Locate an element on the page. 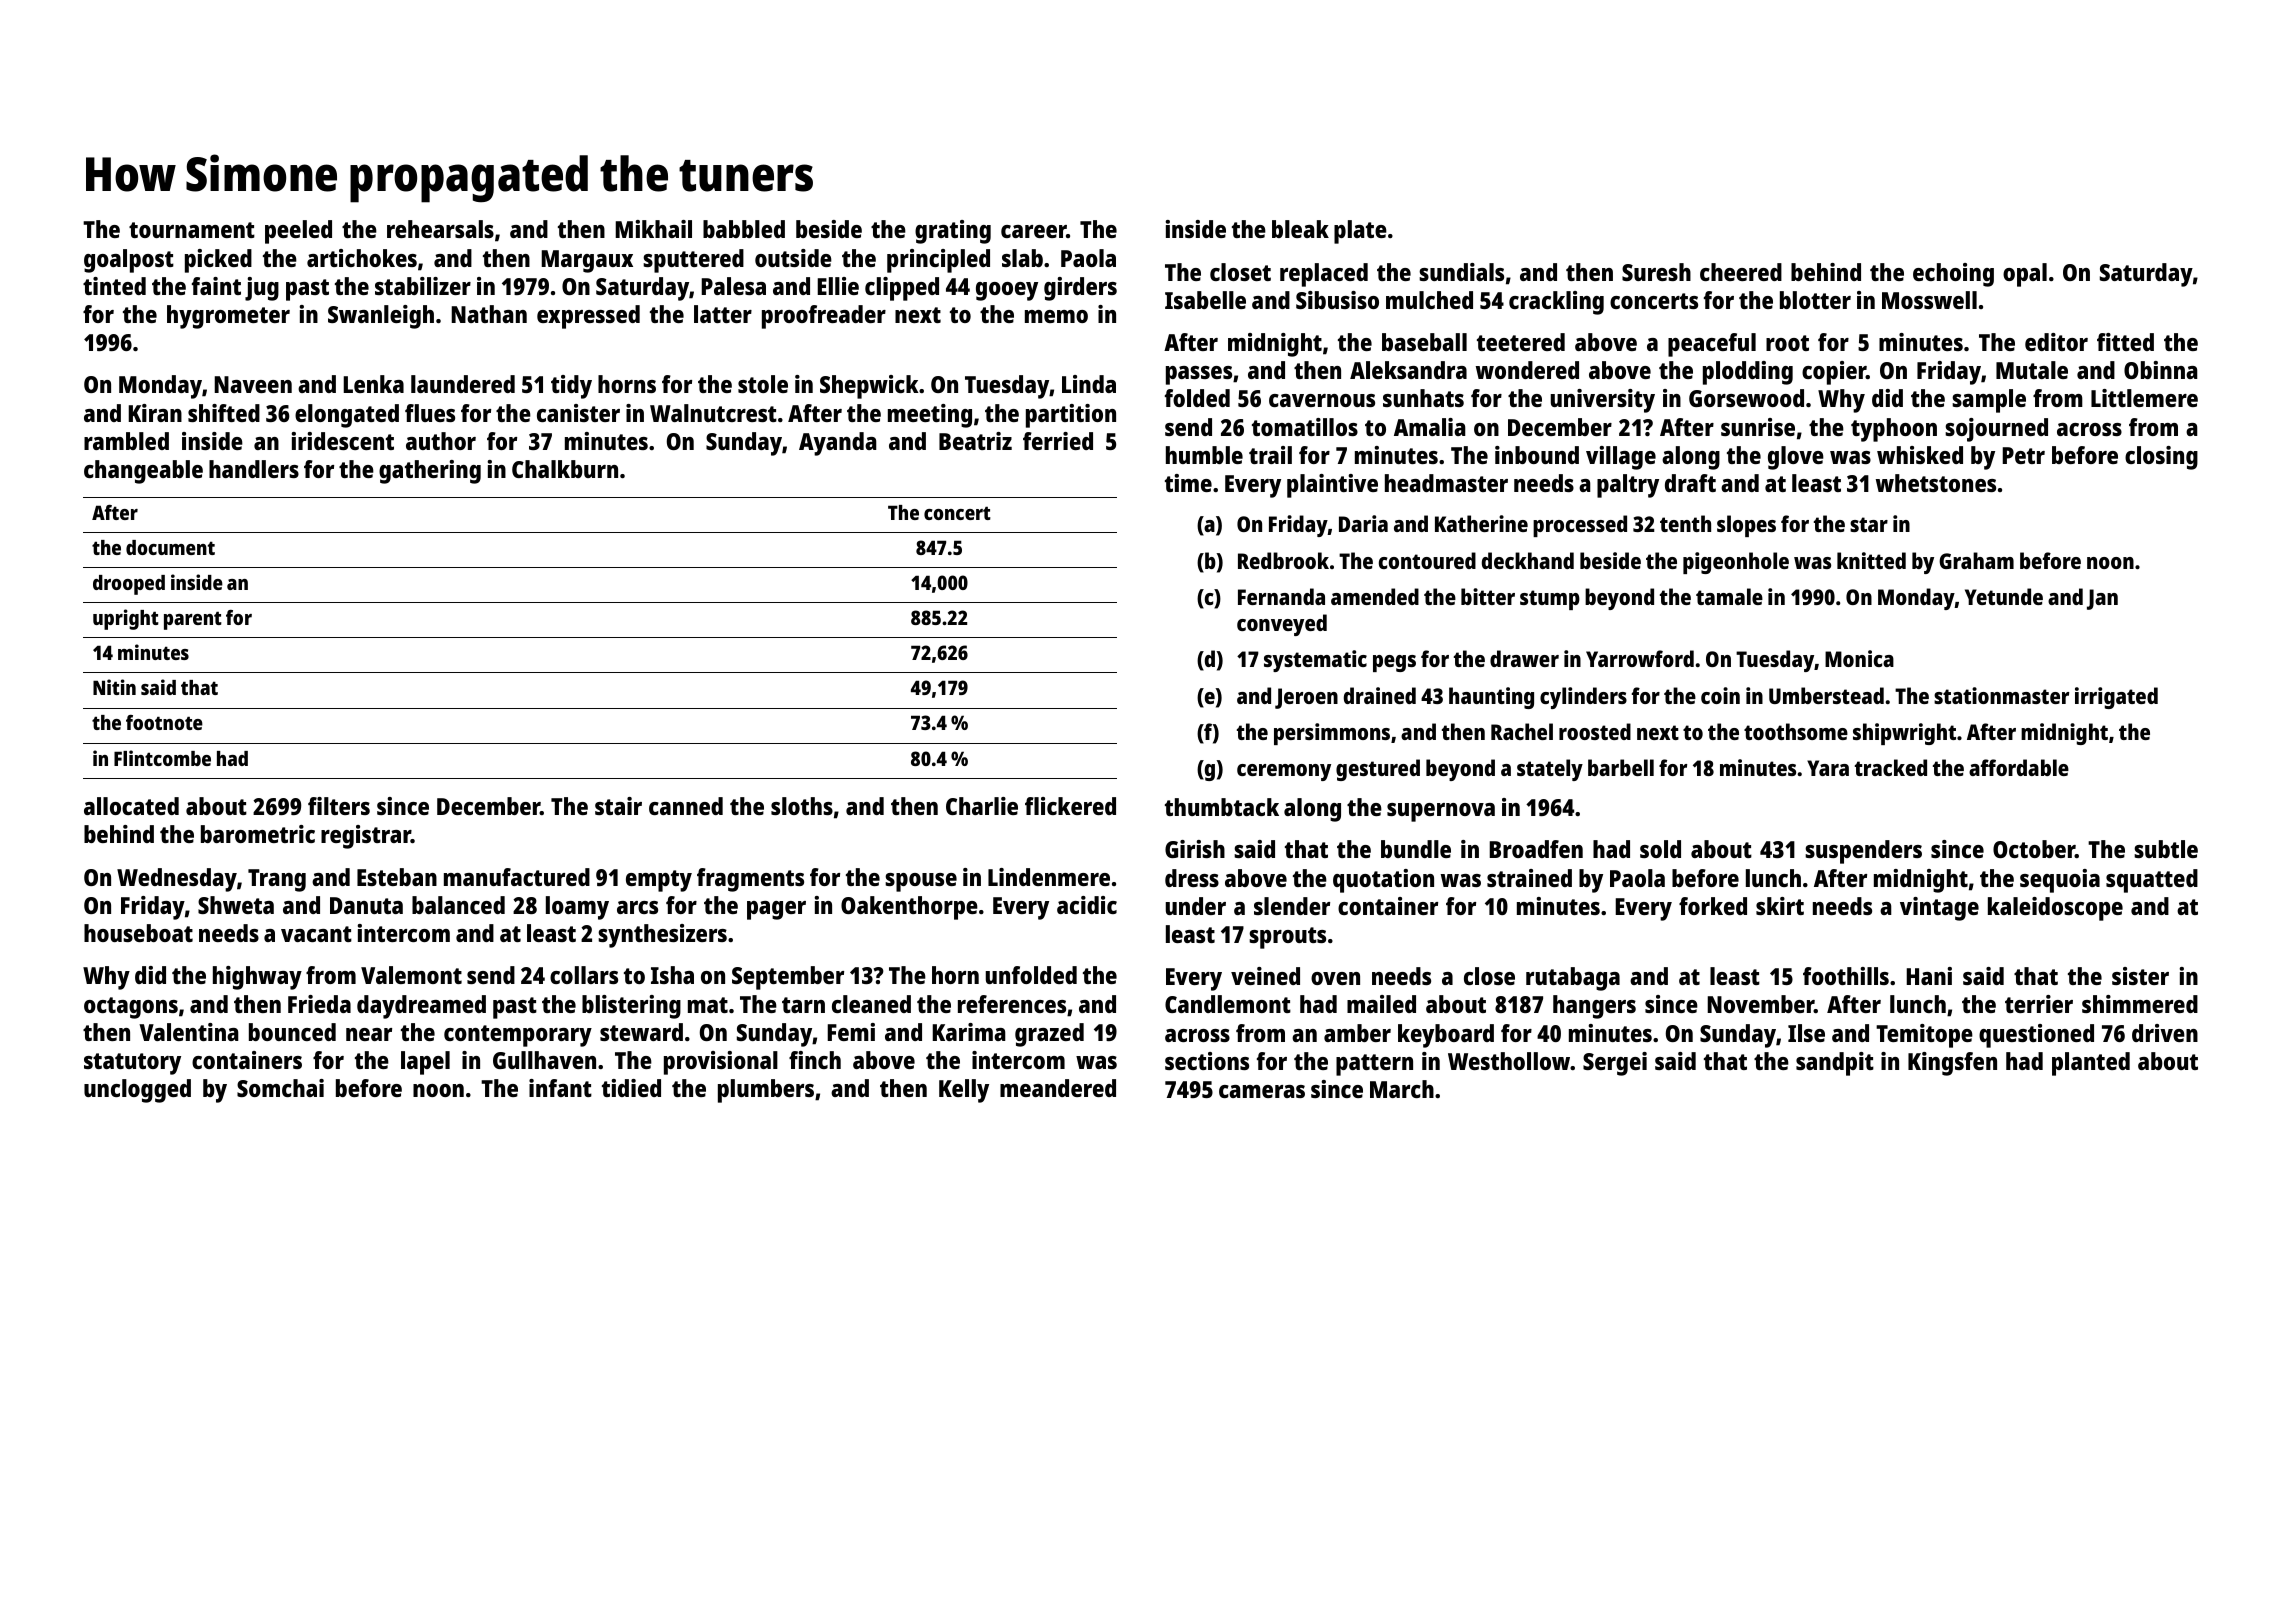  houseboat is located at coordinates (138, 933).
